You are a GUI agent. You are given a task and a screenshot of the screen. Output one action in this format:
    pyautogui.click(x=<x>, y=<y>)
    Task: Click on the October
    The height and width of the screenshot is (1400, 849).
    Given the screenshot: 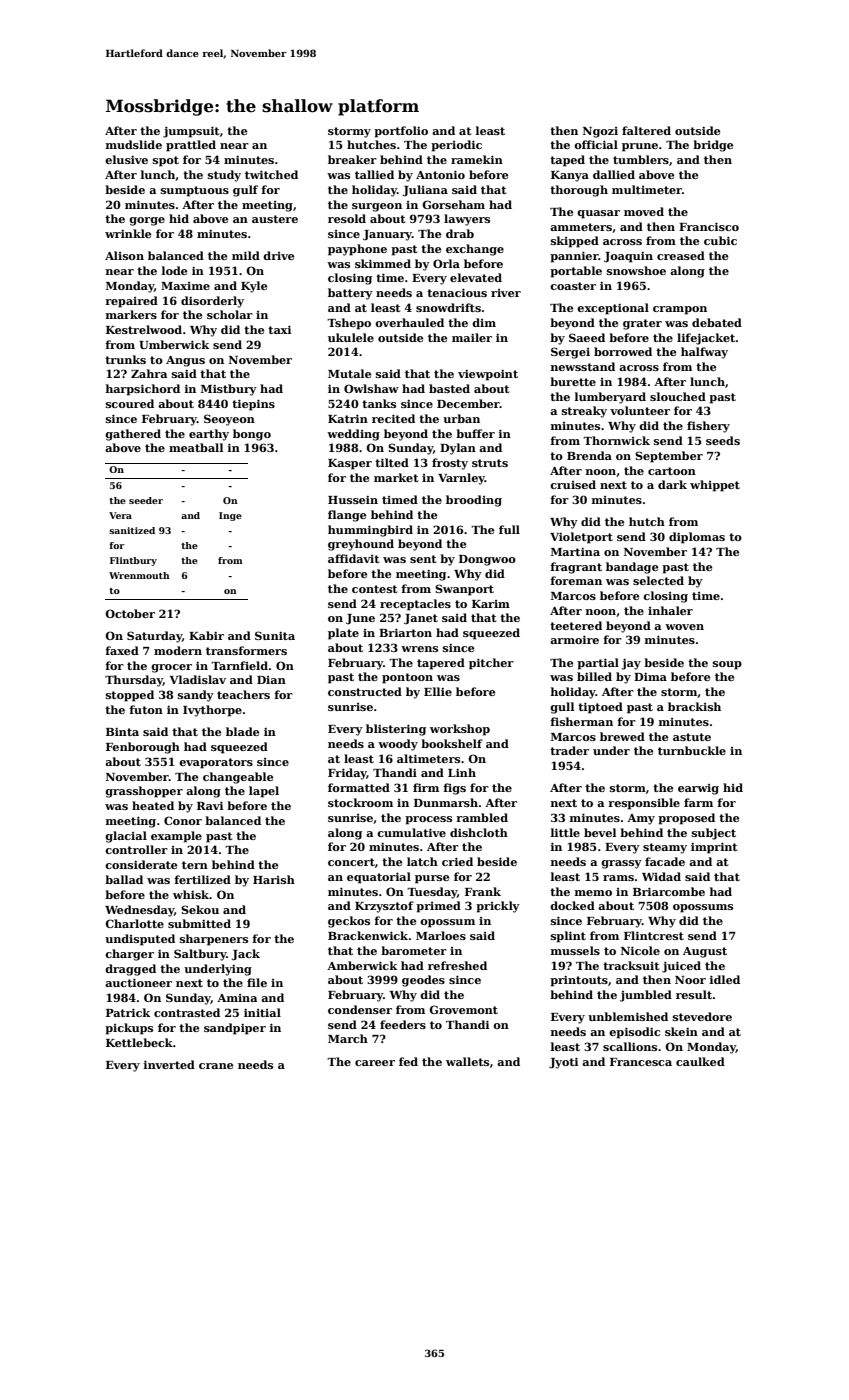 What is the action you would take?
    pyautogui.click(x=130, y=613)
